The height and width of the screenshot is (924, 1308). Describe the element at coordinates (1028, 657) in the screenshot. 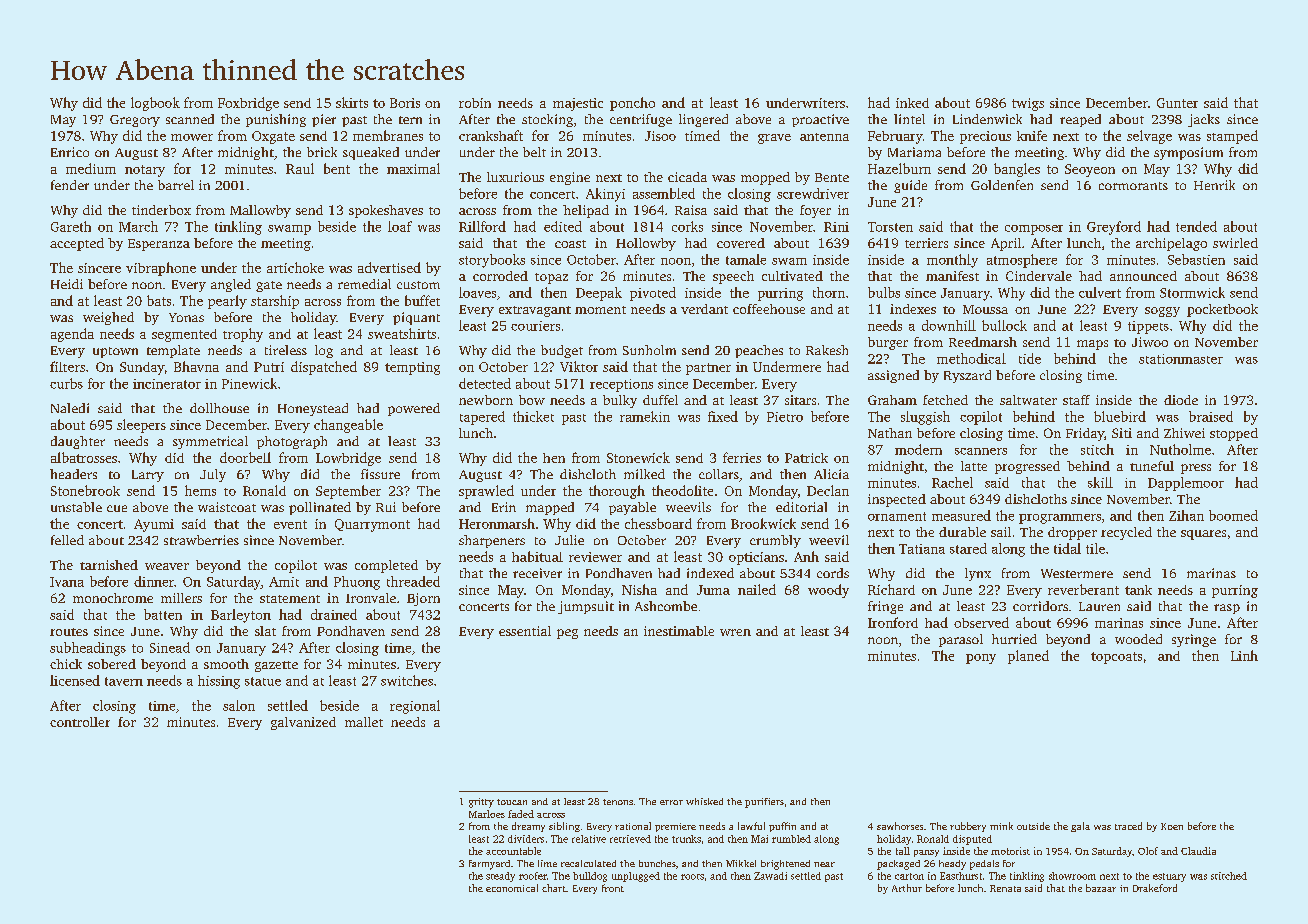

I see `planed` at that location.
